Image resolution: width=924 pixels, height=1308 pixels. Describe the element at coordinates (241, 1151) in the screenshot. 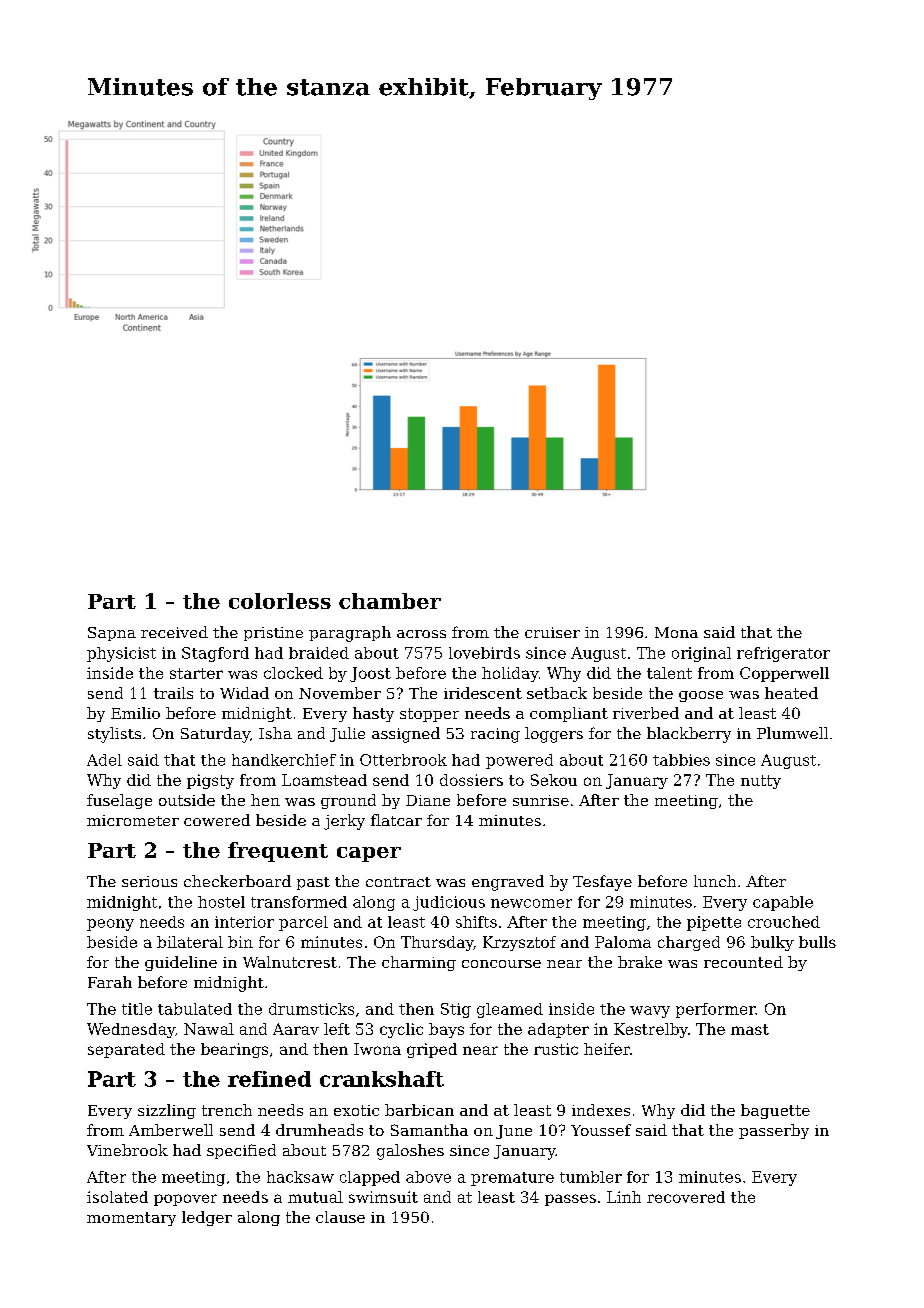

I see `specified` at that location.
